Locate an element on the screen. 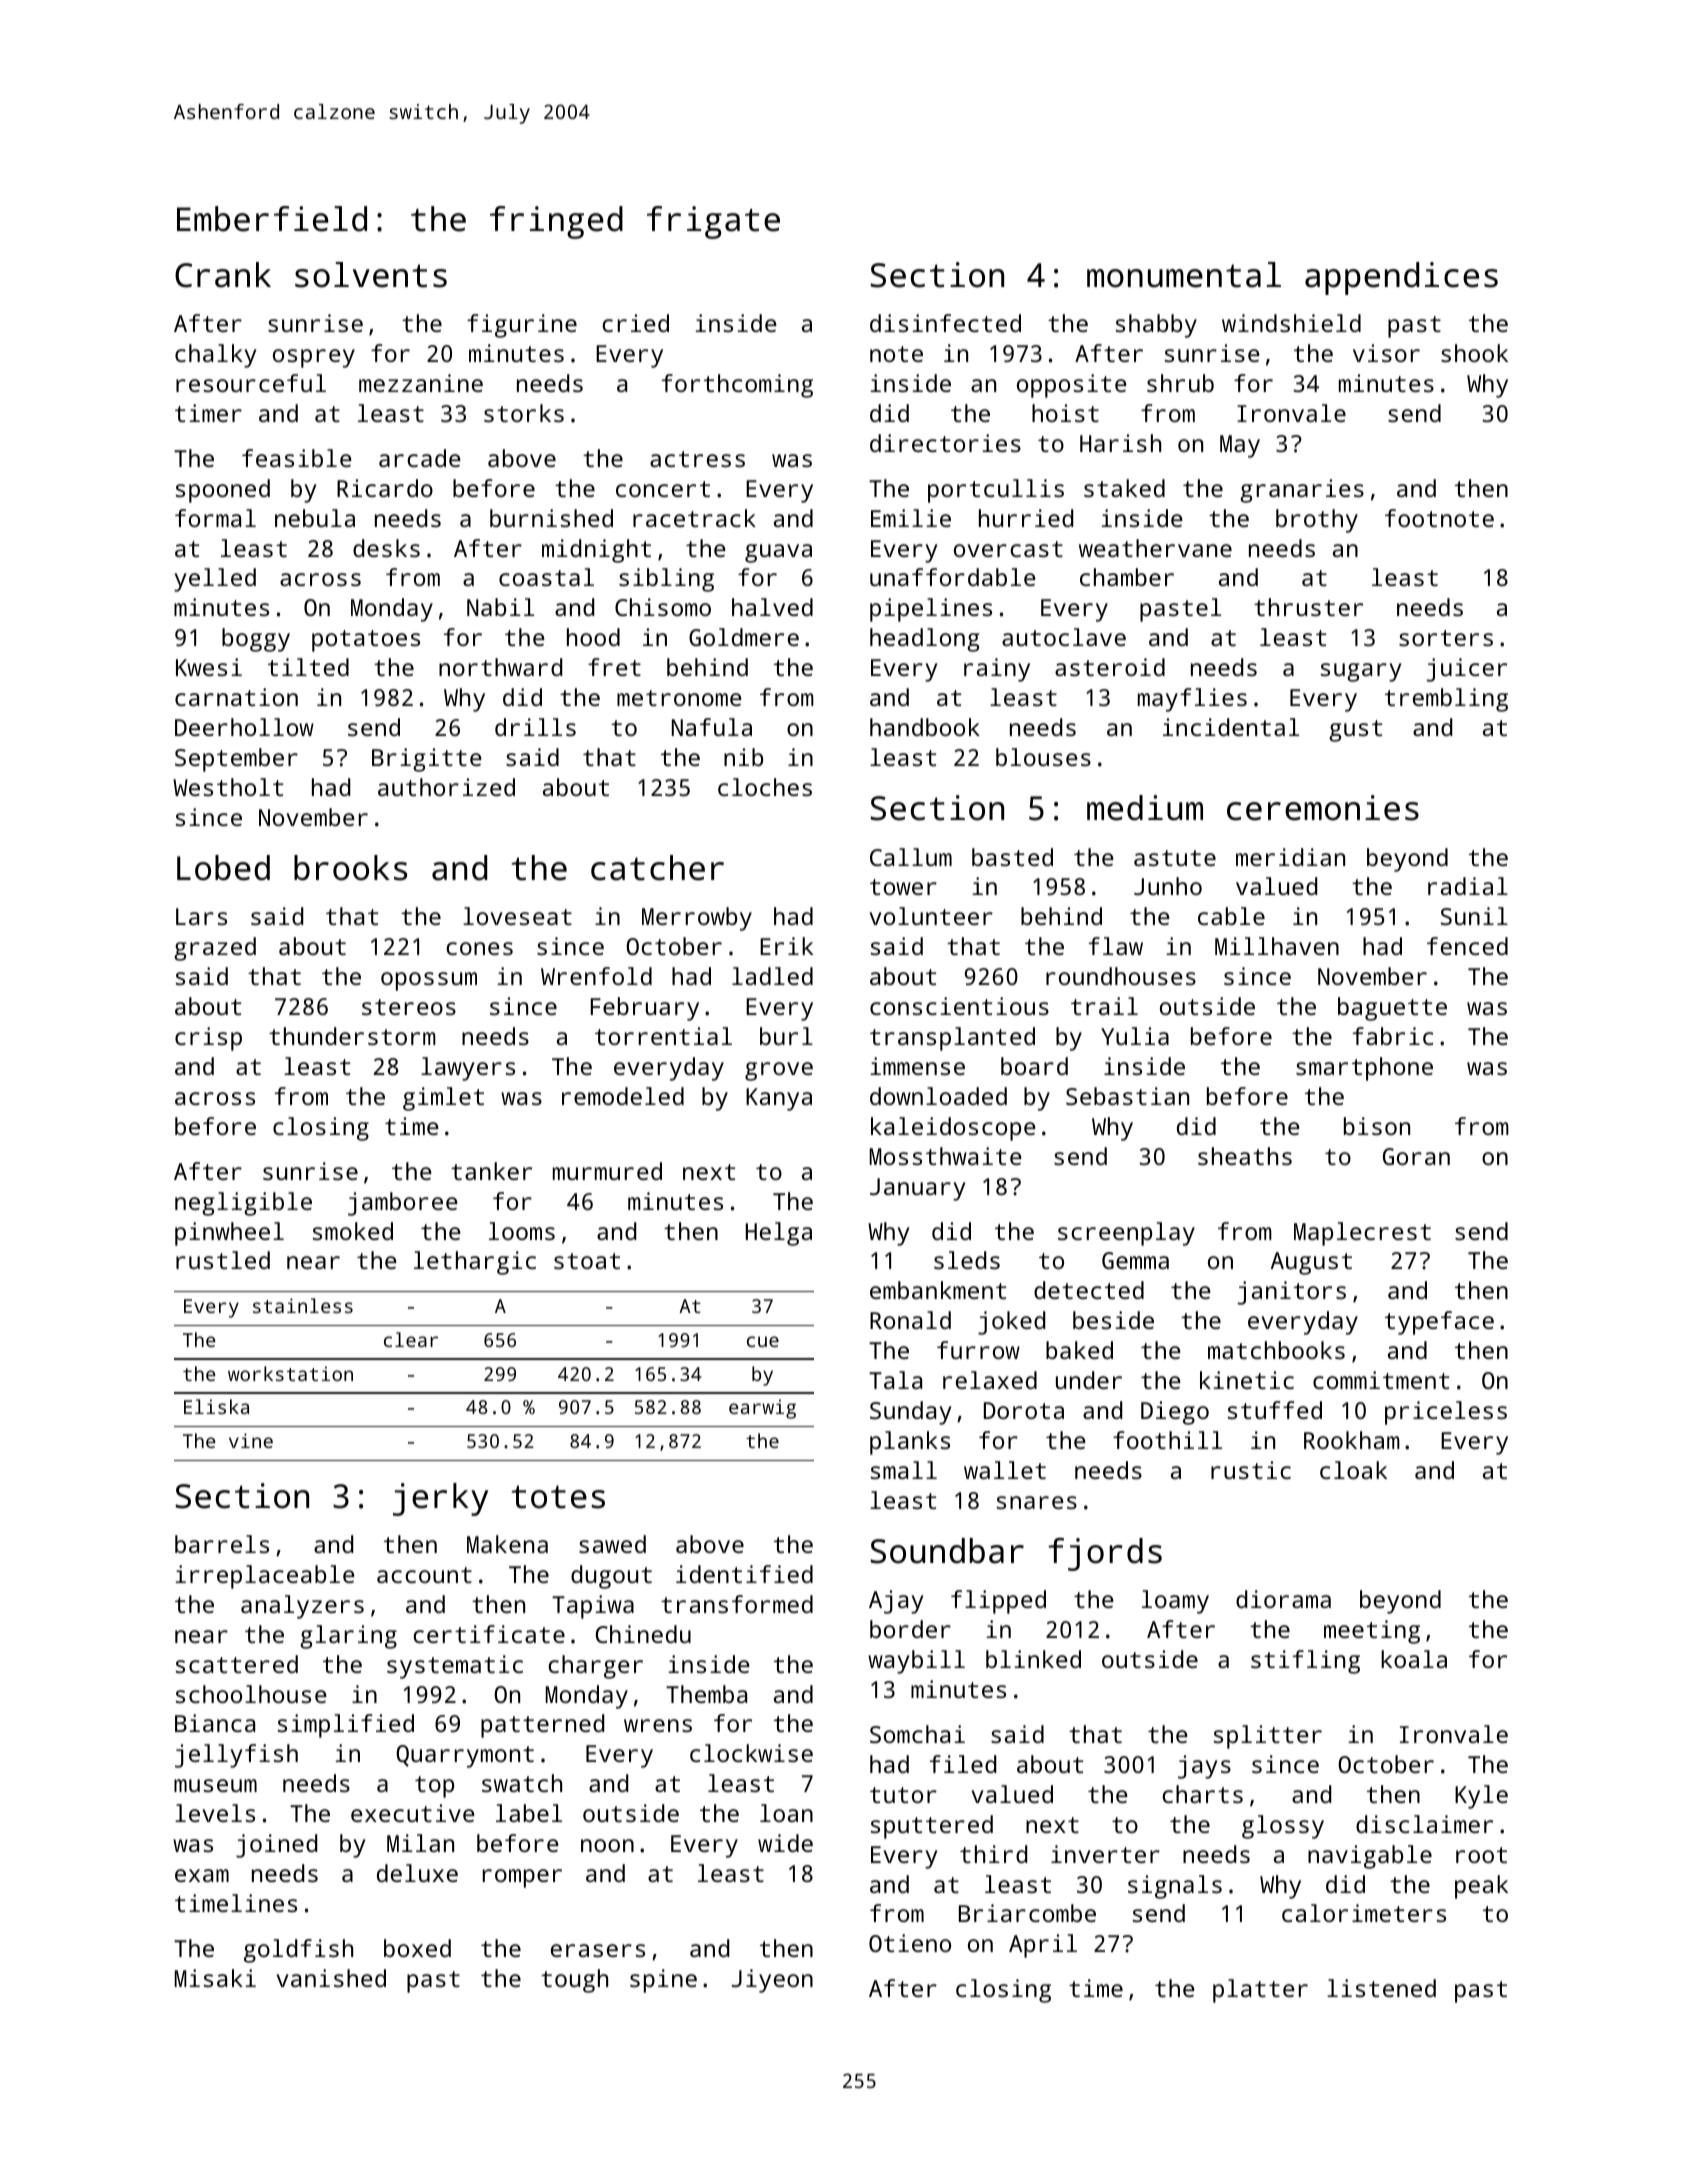 The height and width of the screenshot is (2178, 1683). simplified is located at coordinates (346, 1726).
